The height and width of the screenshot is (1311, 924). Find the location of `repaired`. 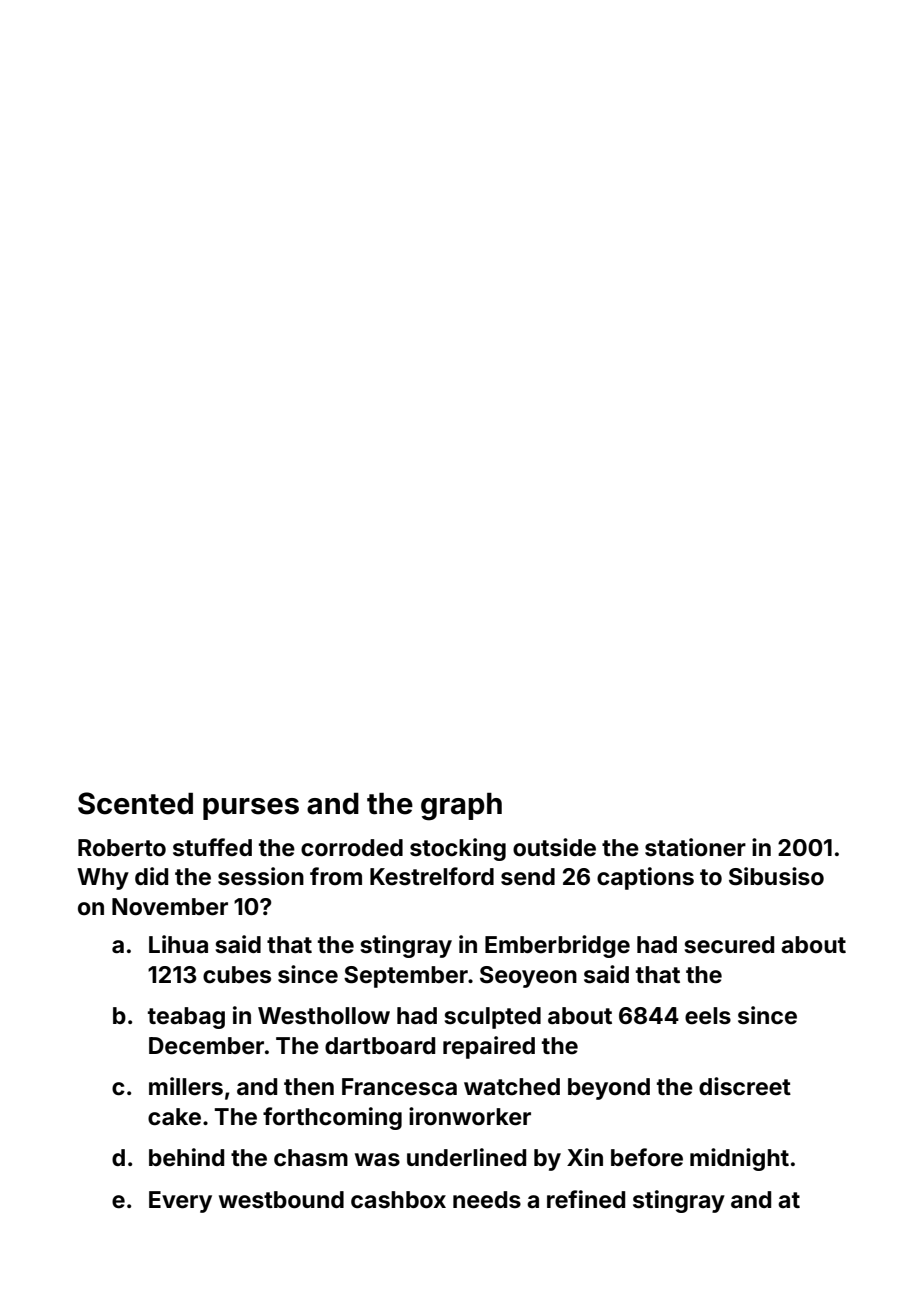

repaired is located at coordinates (489, 1047).
